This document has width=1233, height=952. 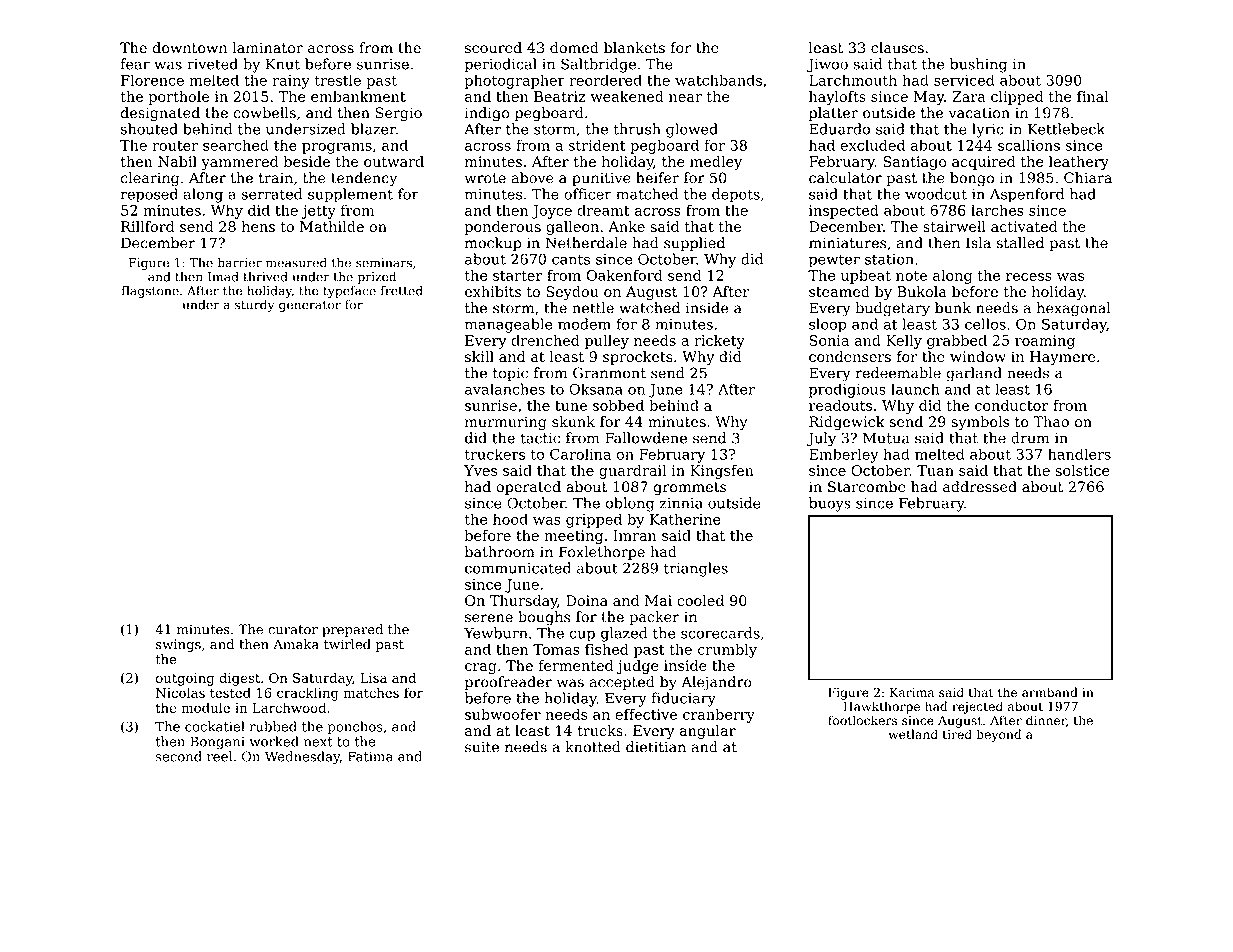 What do you see at coordinates (370, 756) in the document?
I see `Fatima` at bounding box center [370, 756].
